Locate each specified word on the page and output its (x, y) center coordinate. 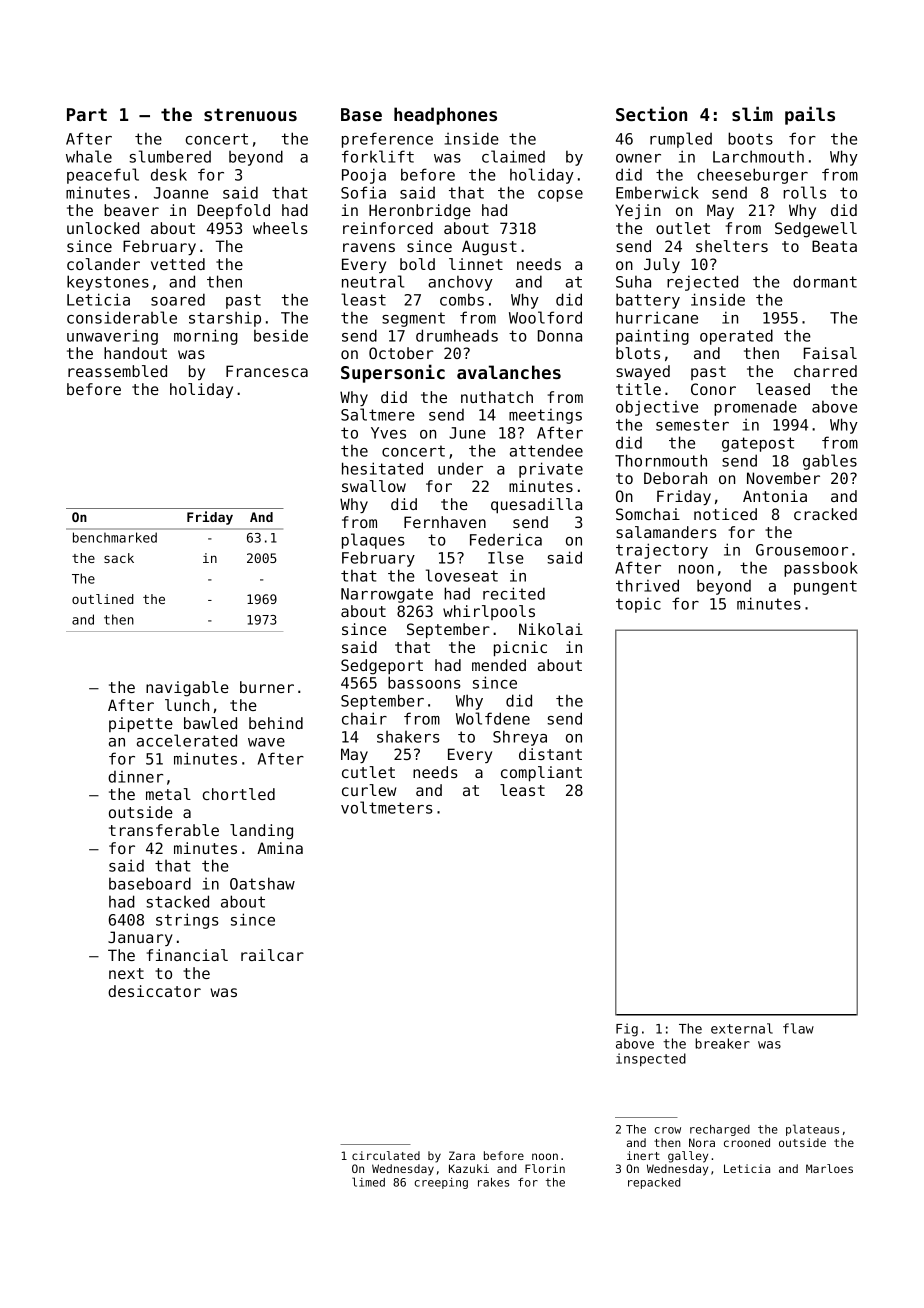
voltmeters (386, 807)
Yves (388, 433)
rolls (804, 192)
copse (560, 196)
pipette (141, 724)
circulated (386, 1155)
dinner (135, 777)
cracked (825, 514)
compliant (541, 773)
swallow (374, 486)
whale (89, 156)
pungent (825, 587)
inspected (651, 1059)
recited (514, 593)
